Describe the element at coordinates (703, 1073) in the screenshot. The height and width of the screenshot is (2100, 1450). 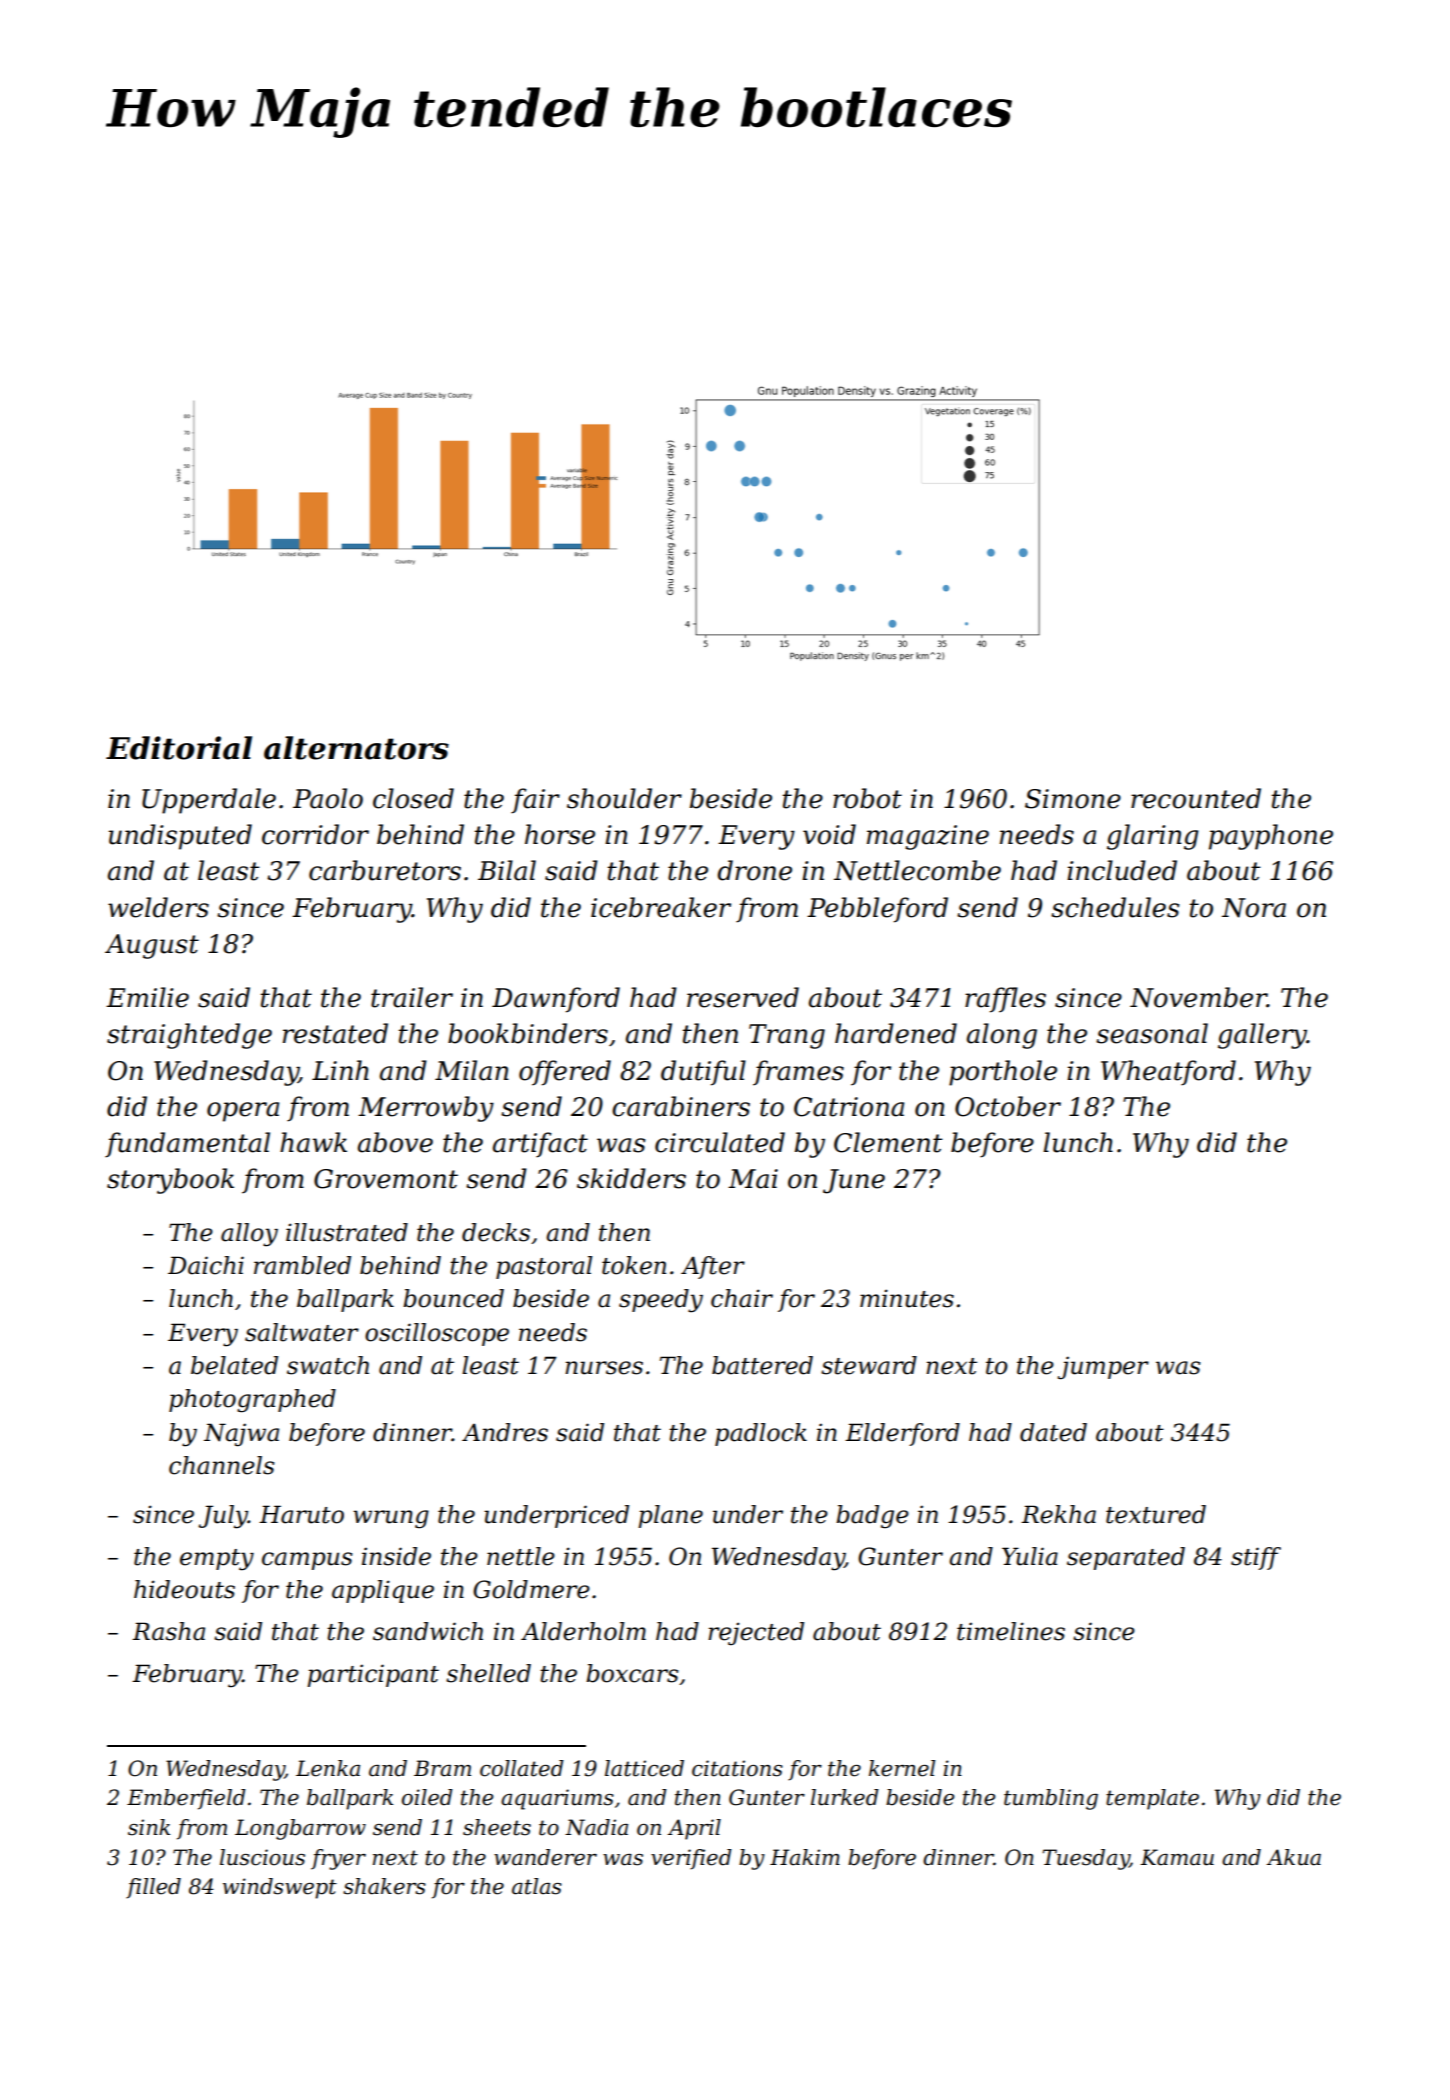
I see `dutiful` at that location.
